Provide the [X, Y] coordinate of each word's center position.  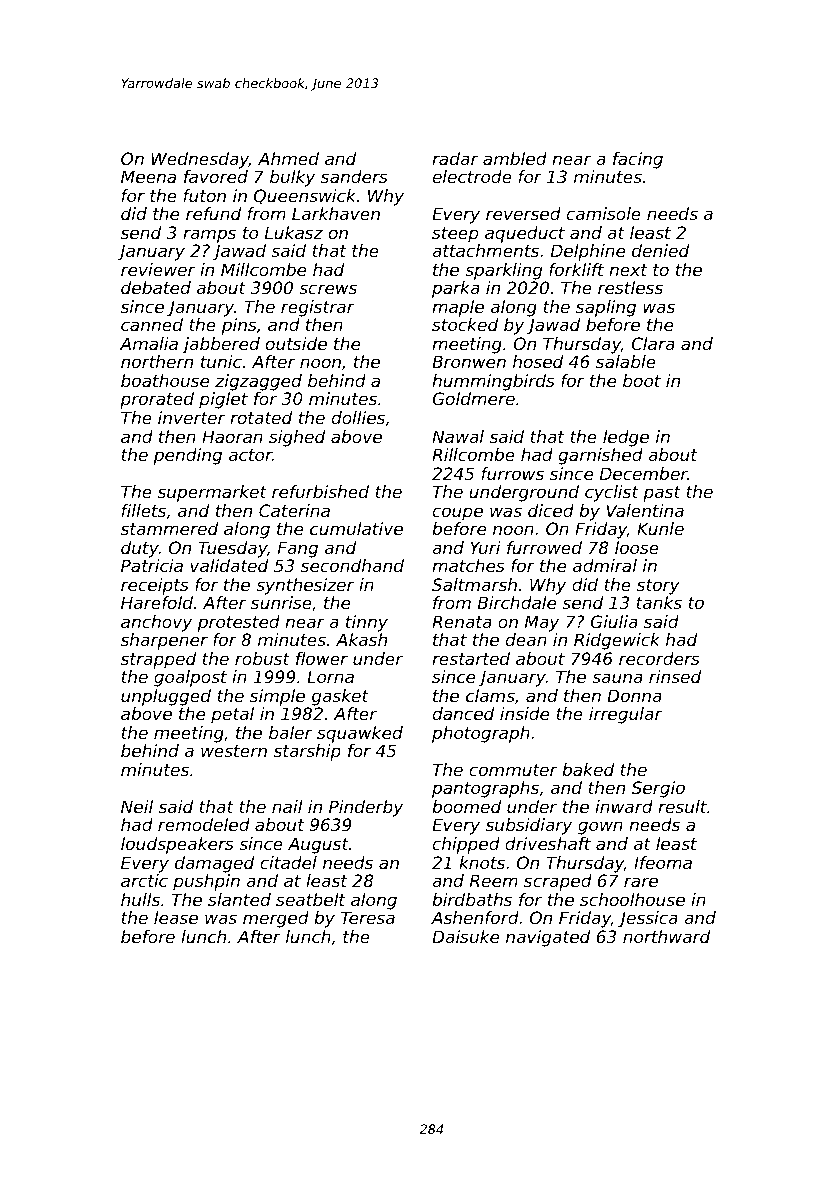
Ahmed [288, 158]
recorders [659, 658]
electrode [472, 176]
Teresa [368, 917]
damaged [214, 864]
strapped [158, 660]
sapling [606, 308]
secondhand [352, 565]
